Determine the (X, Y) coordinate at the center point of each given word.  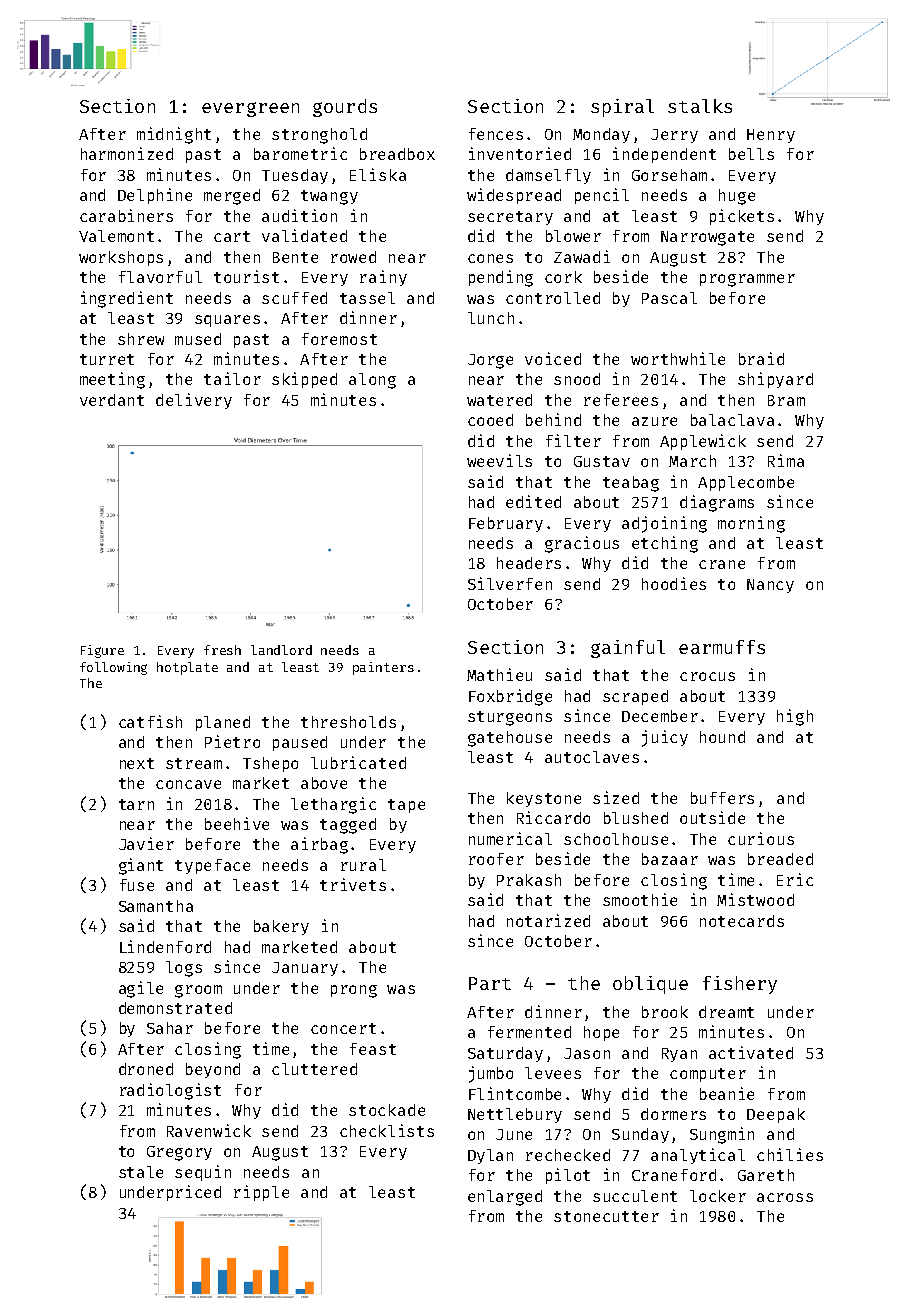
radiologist (170, 1091)
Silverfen (510, 583)
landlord (281, 650)
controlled (553, 298)
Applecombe (746, 483)
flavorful (160, 277)
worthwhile (678, 358)
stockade (387, 1110)
